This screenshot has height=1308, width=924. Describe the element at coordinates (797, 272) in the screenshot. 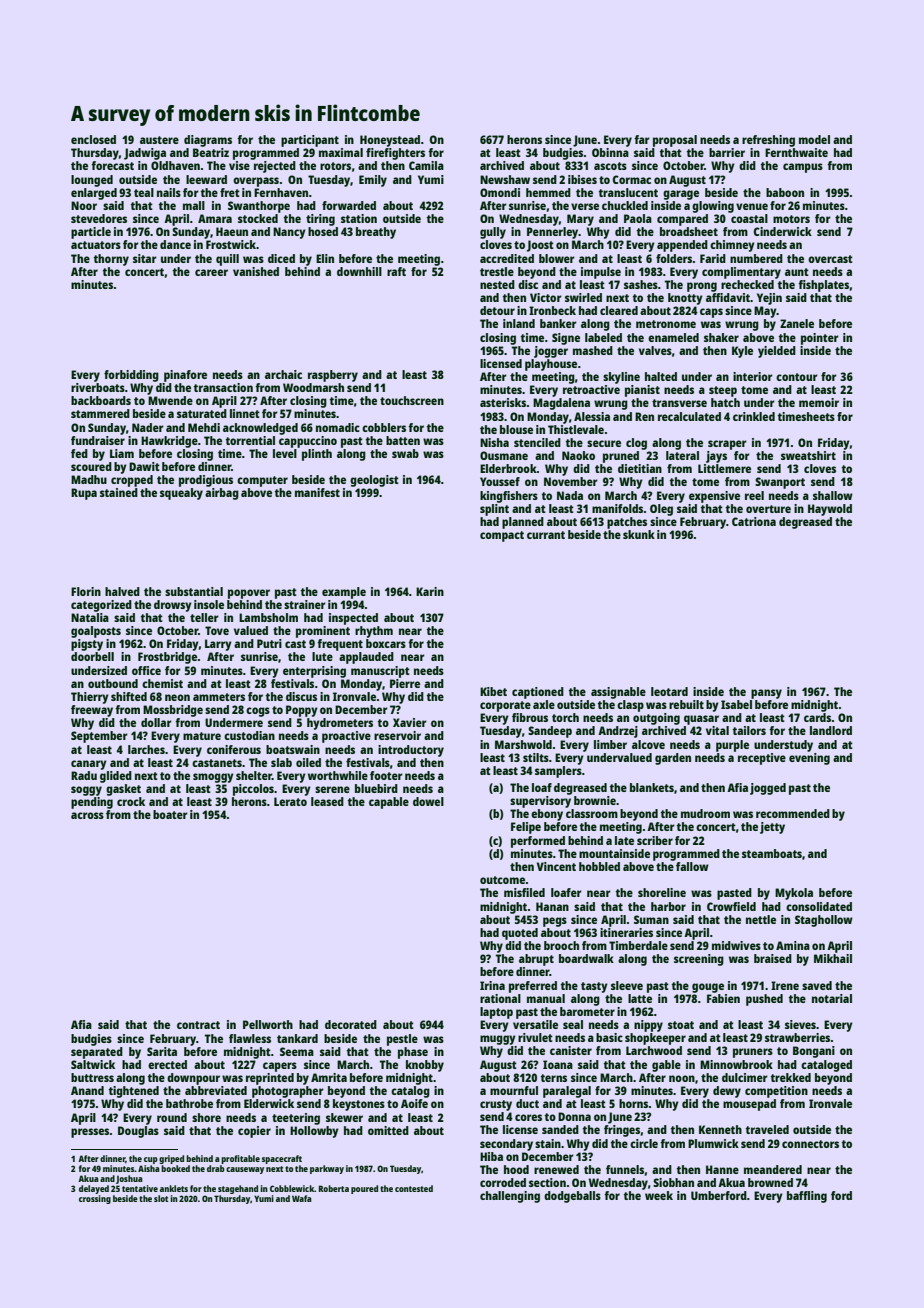

I see `aunt` at that location.
